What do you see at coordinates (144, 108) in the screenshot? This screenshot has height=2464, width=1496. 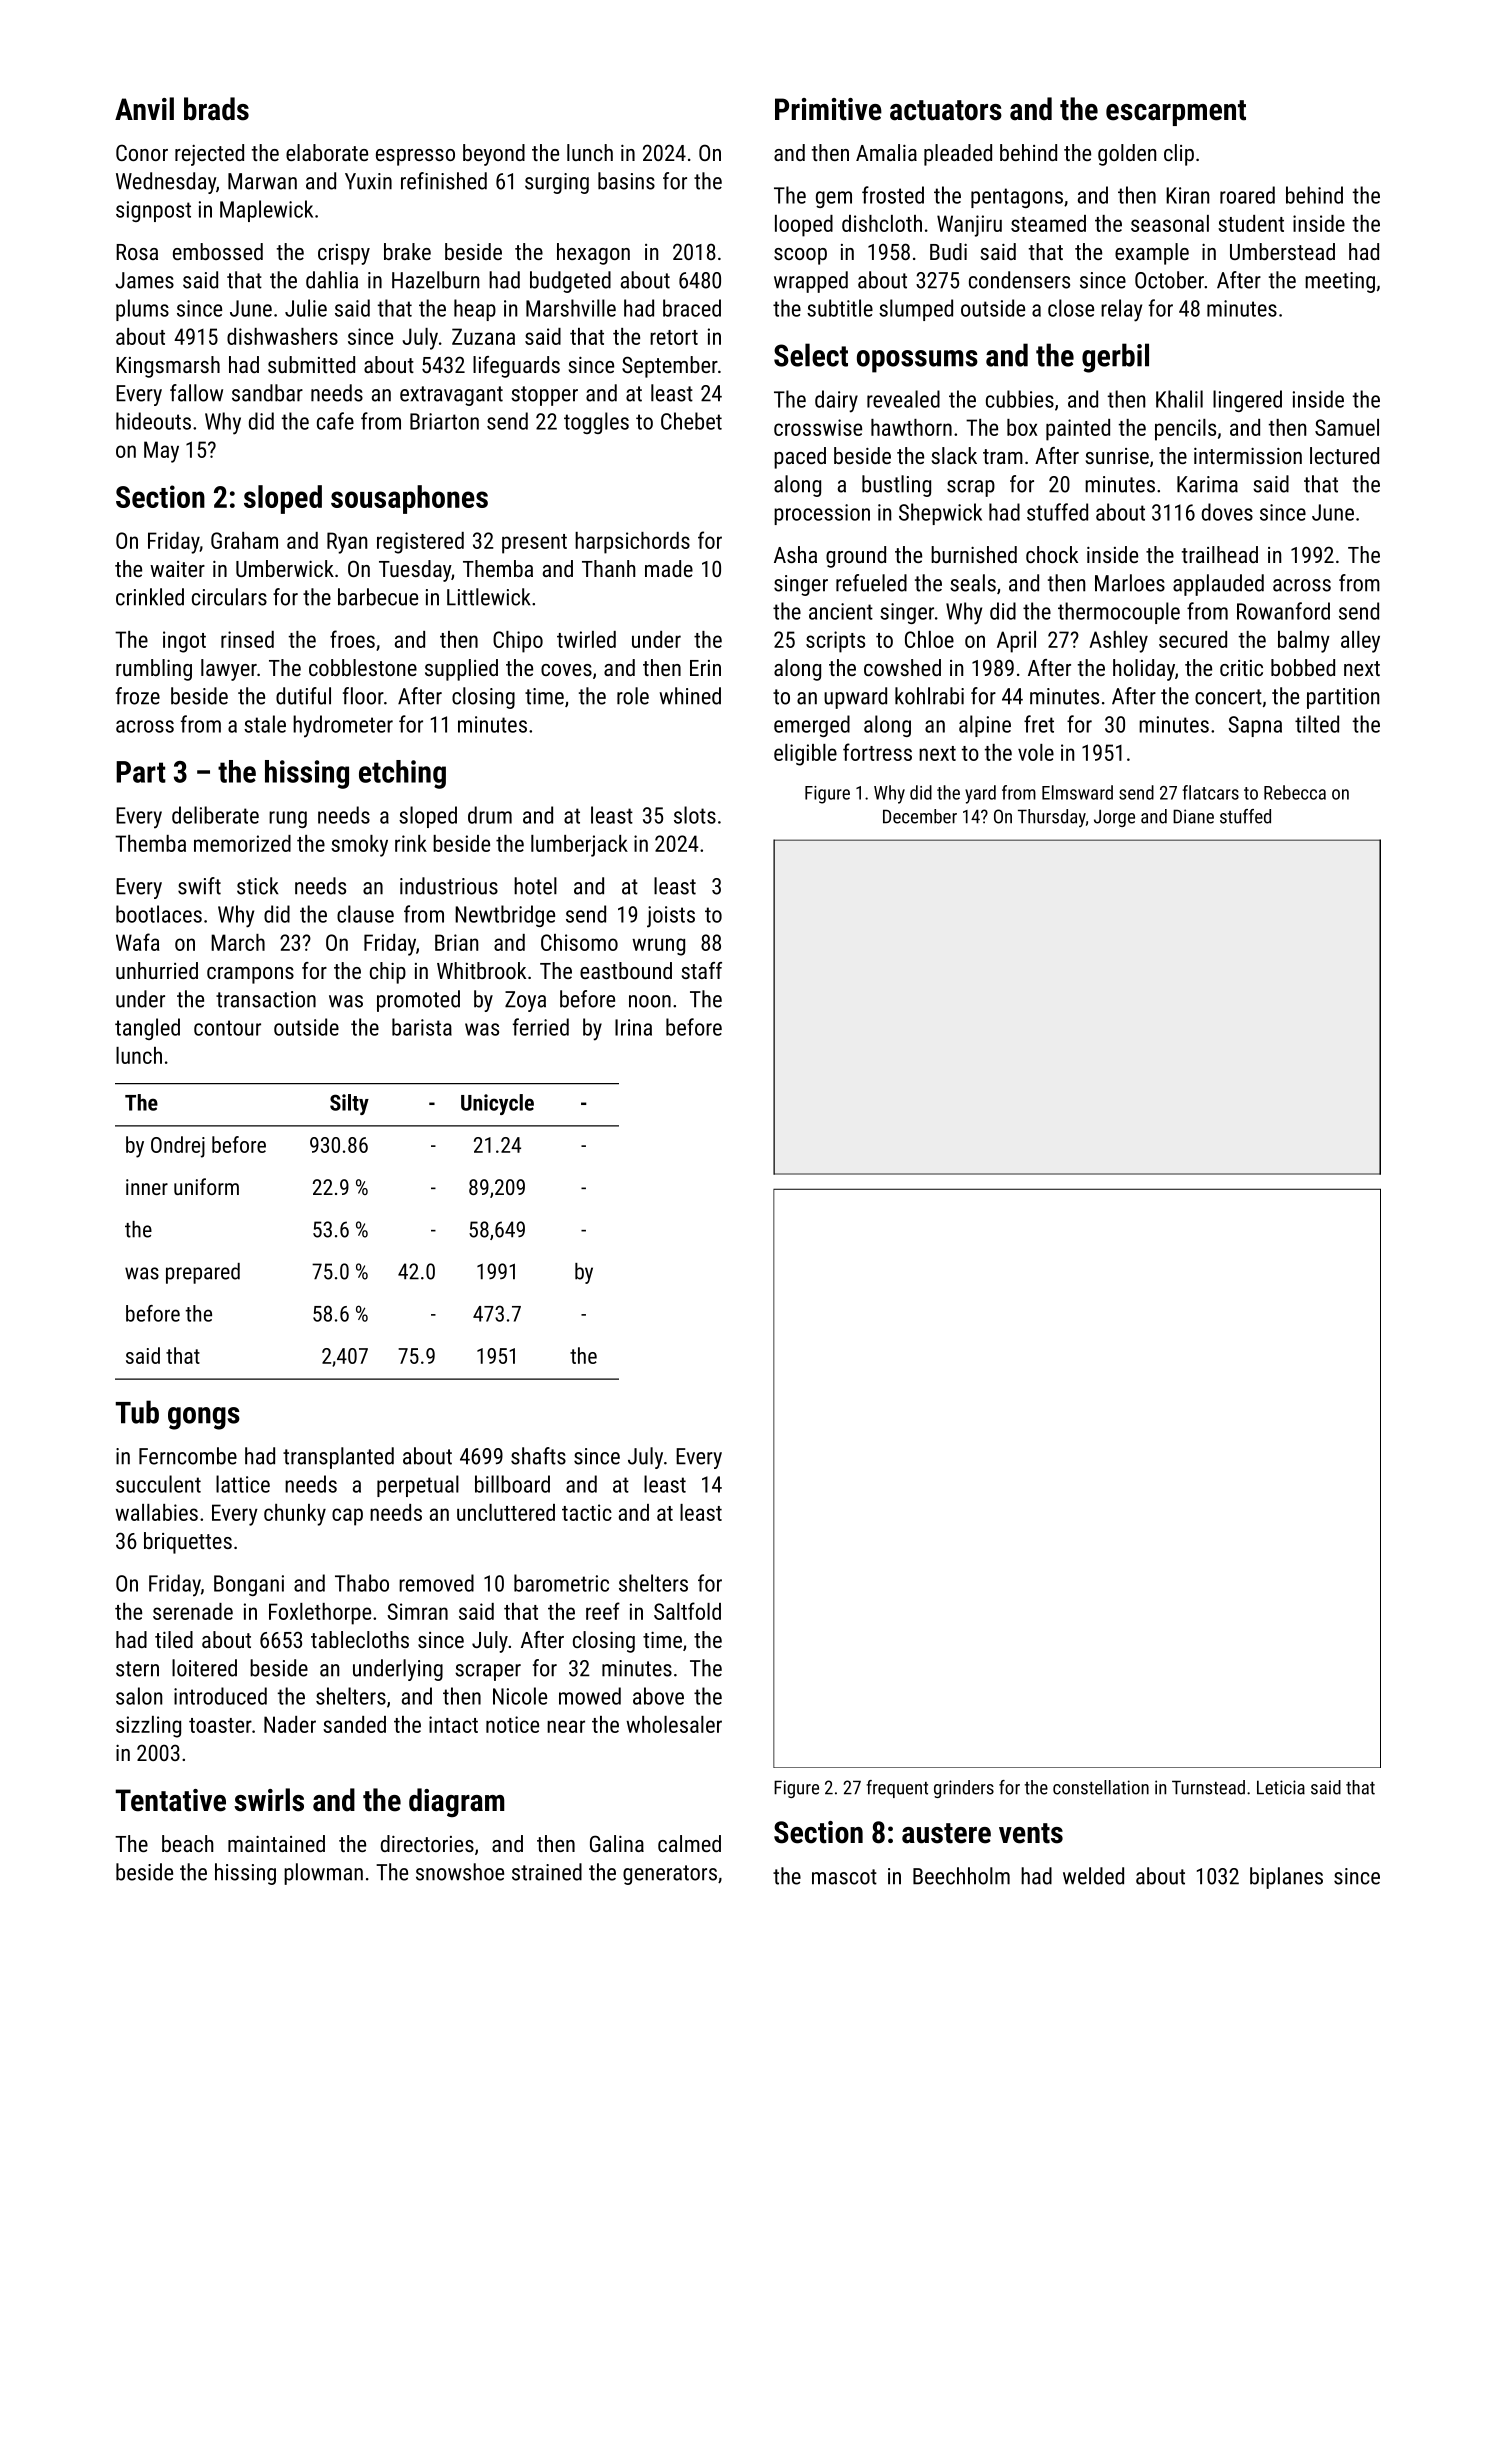 I see `Anvil` at bounding box center [144, 108].
